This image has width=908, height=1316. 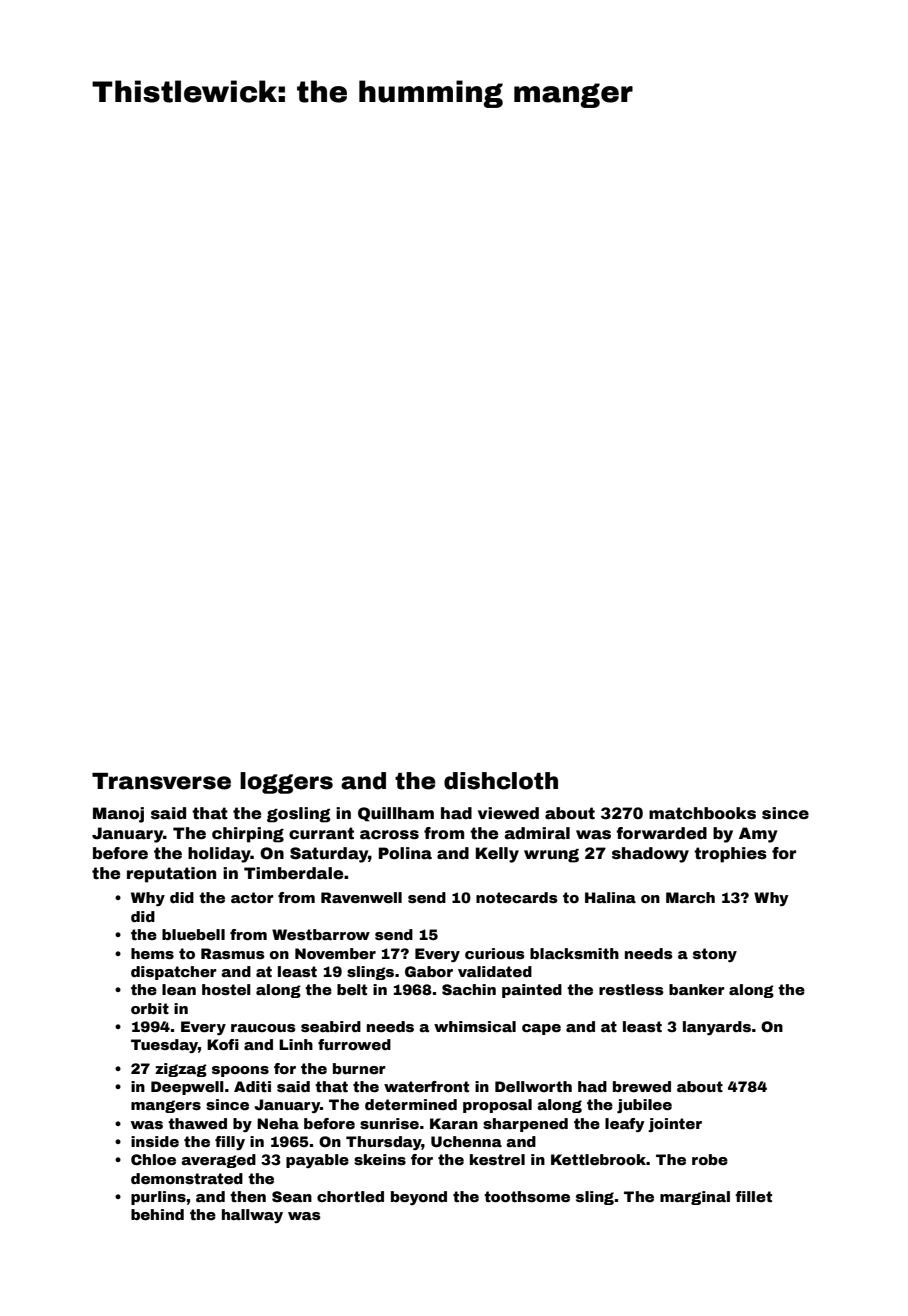 What do you see at coordinates (501, 781) in the image?
I see `dishcloth` at bounding box center [501, 781].
